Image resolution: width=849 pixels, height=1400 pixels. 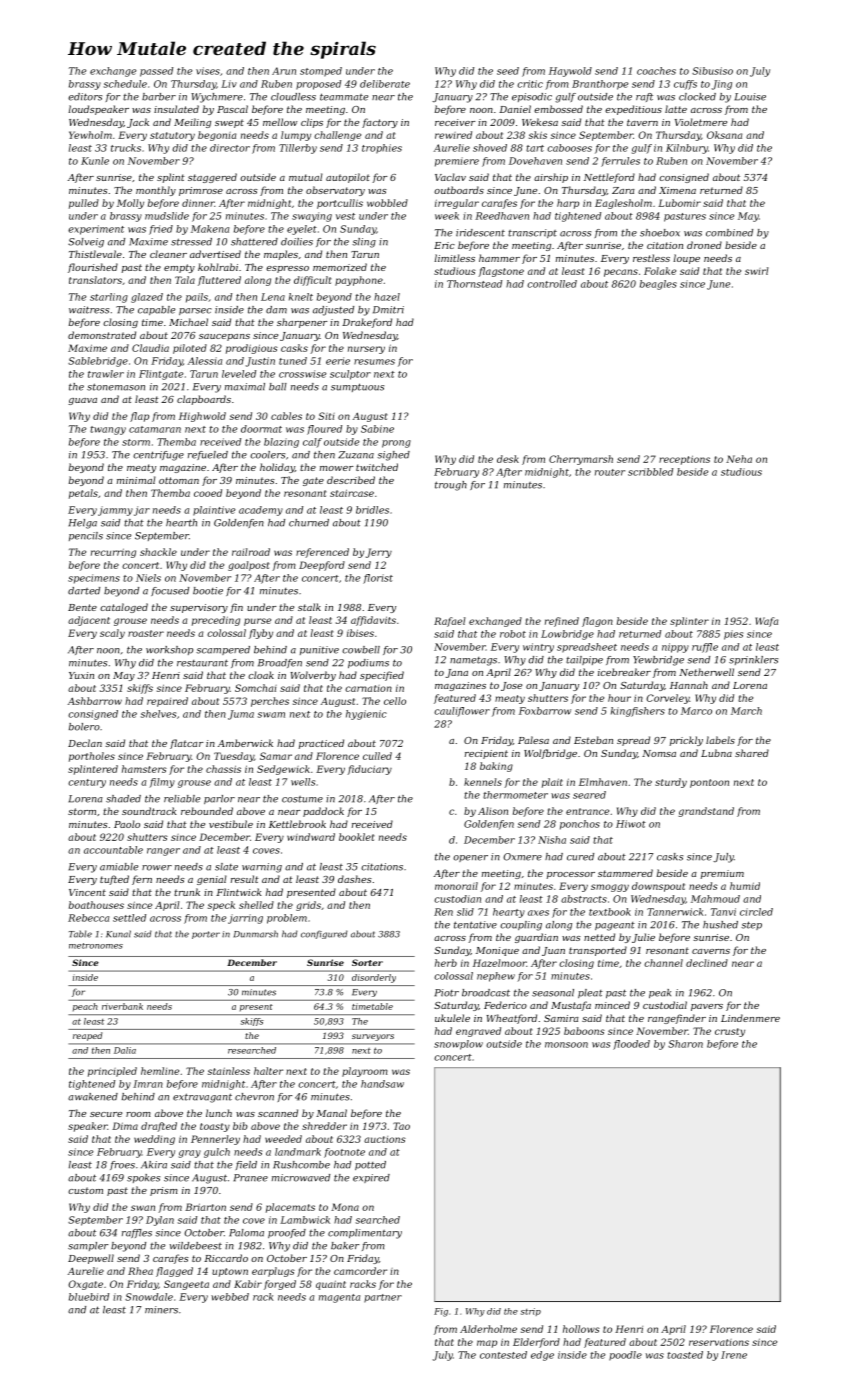 I want to click on minimal, so click(x=136, y=480).
